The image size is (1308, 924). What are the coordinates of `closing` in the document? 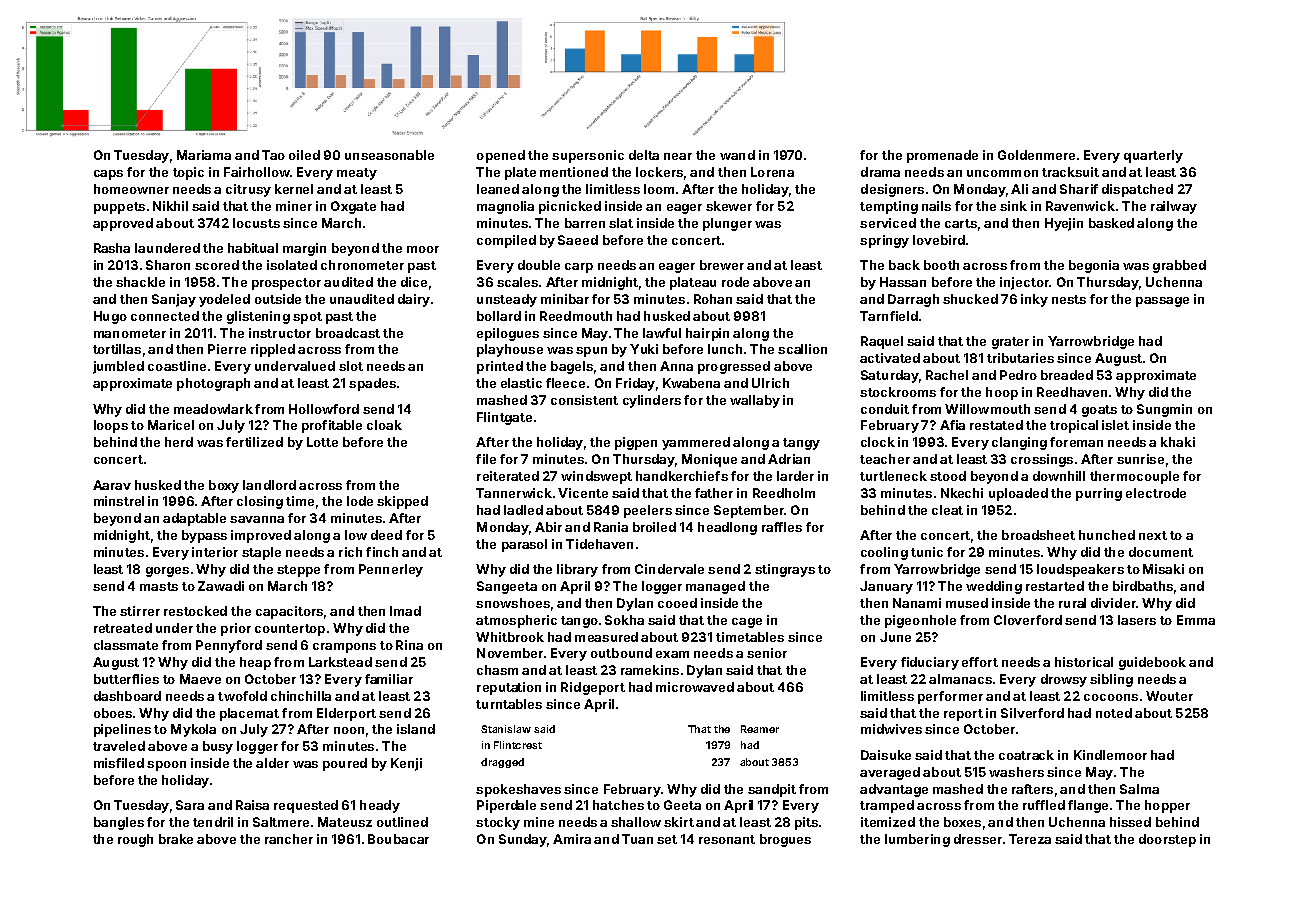 It's located at (260, 502).
